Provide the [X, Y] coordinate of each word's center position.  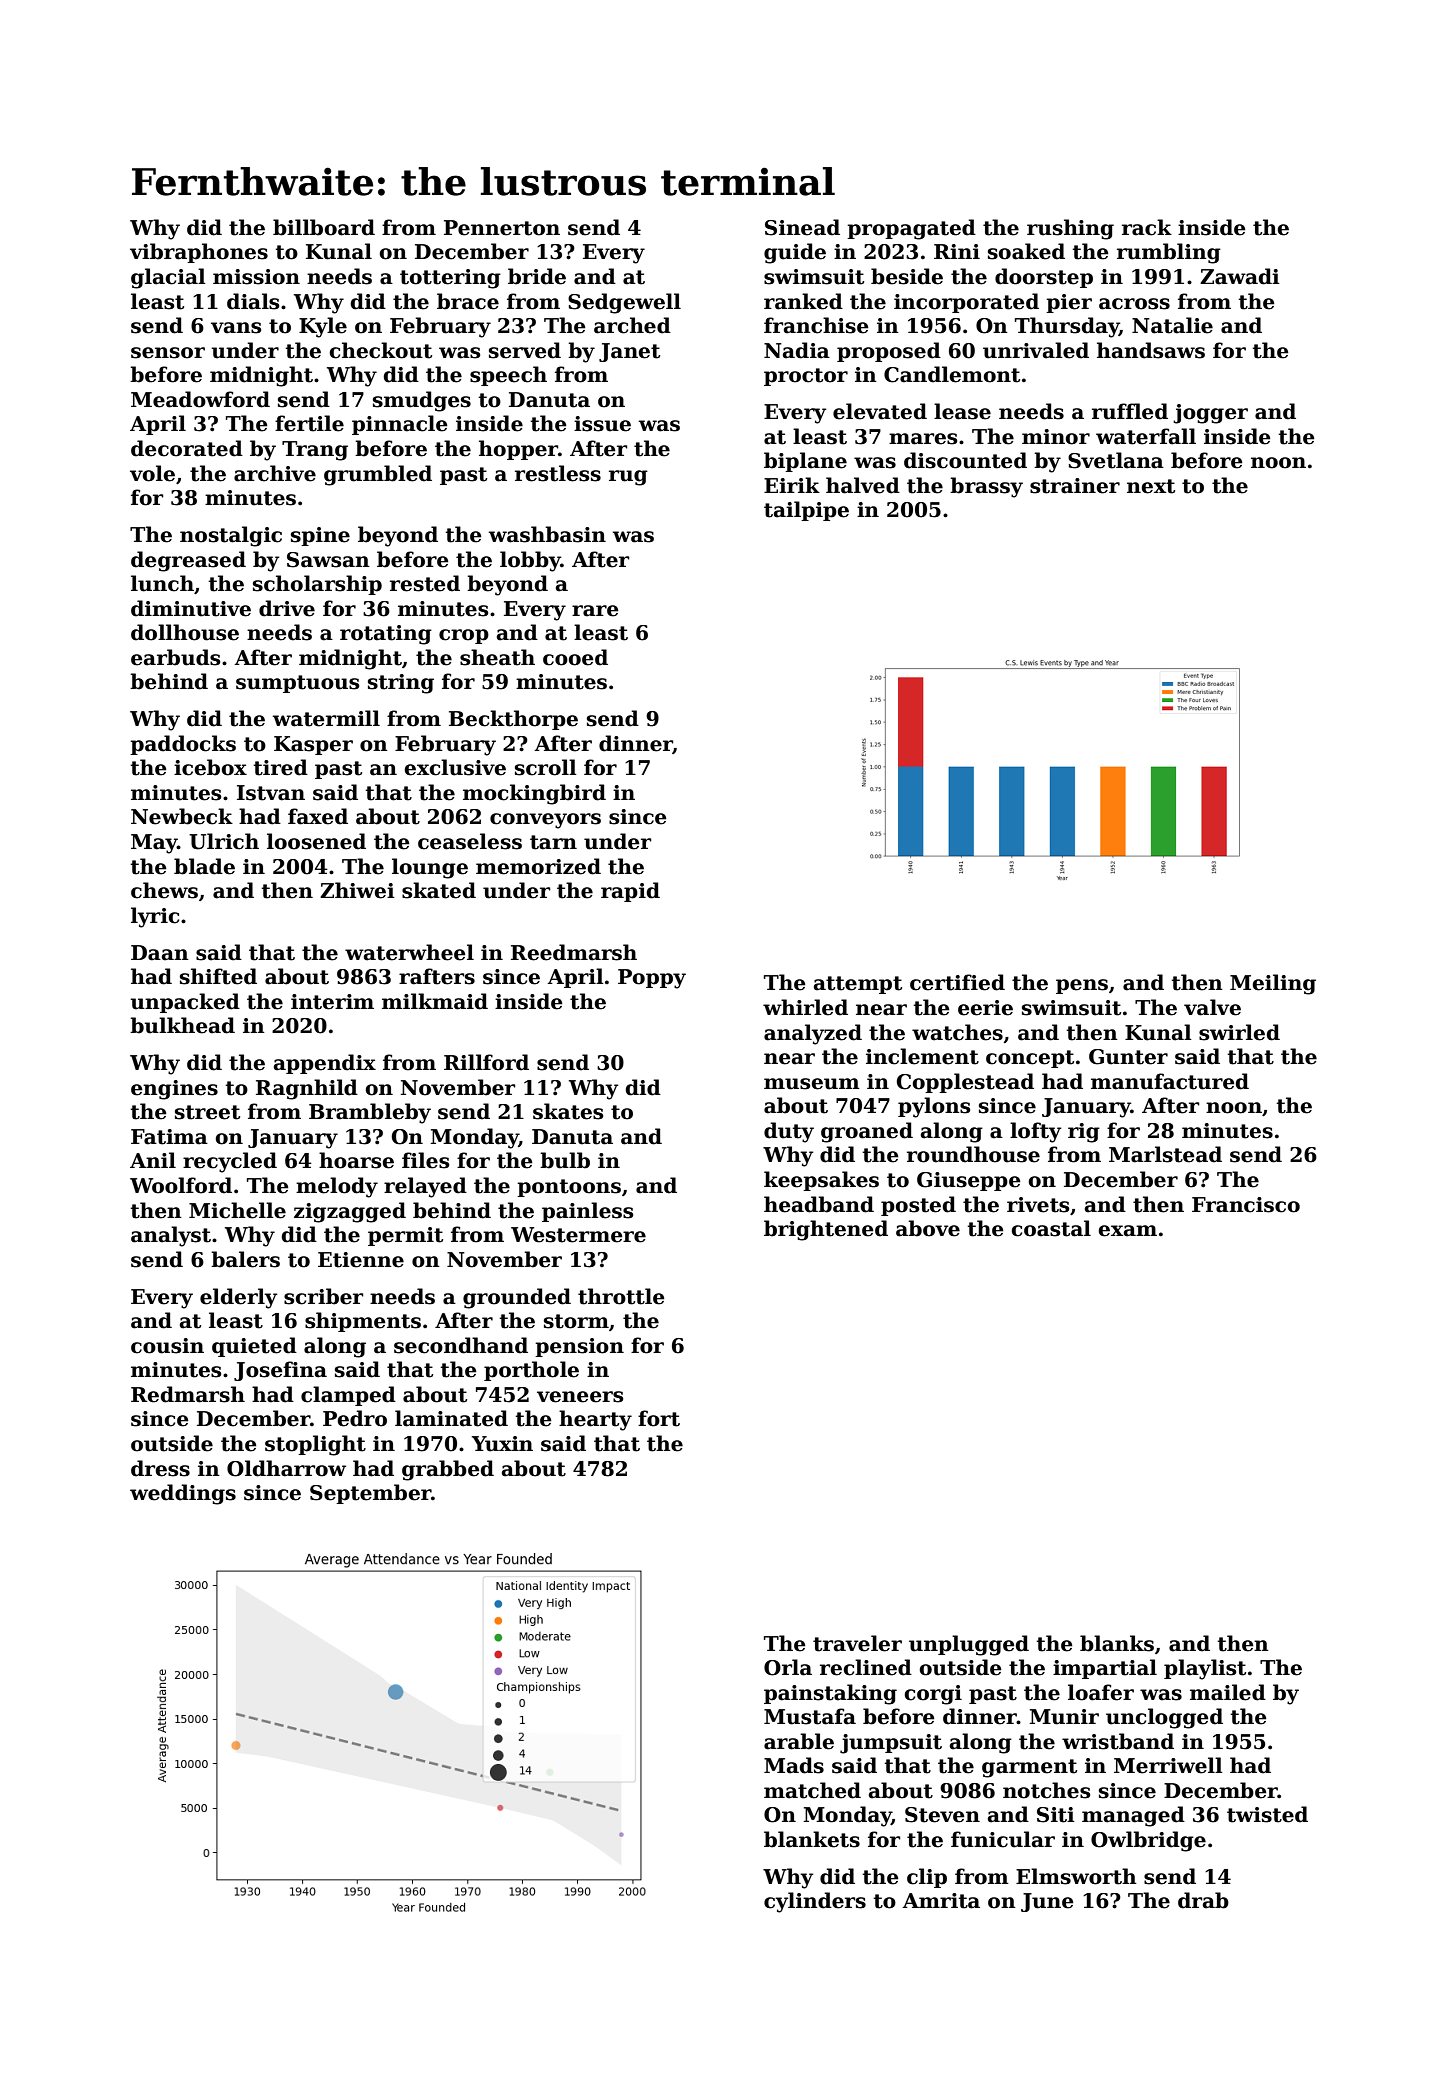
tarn [553, 842]
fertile [309, 423]
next [1151, 486]
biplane [805, 462]
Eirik [792, 485]
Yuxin [502, 1444]
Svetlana [1116, 460]
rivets [1038, 1205]
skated [439, 890]
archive [275, 473]
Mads [794, 1765]
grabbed [448, 1470]
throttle [621, 1296]
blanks [1117, 1643]
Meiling [1273, 984]
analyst [171, 1236]
